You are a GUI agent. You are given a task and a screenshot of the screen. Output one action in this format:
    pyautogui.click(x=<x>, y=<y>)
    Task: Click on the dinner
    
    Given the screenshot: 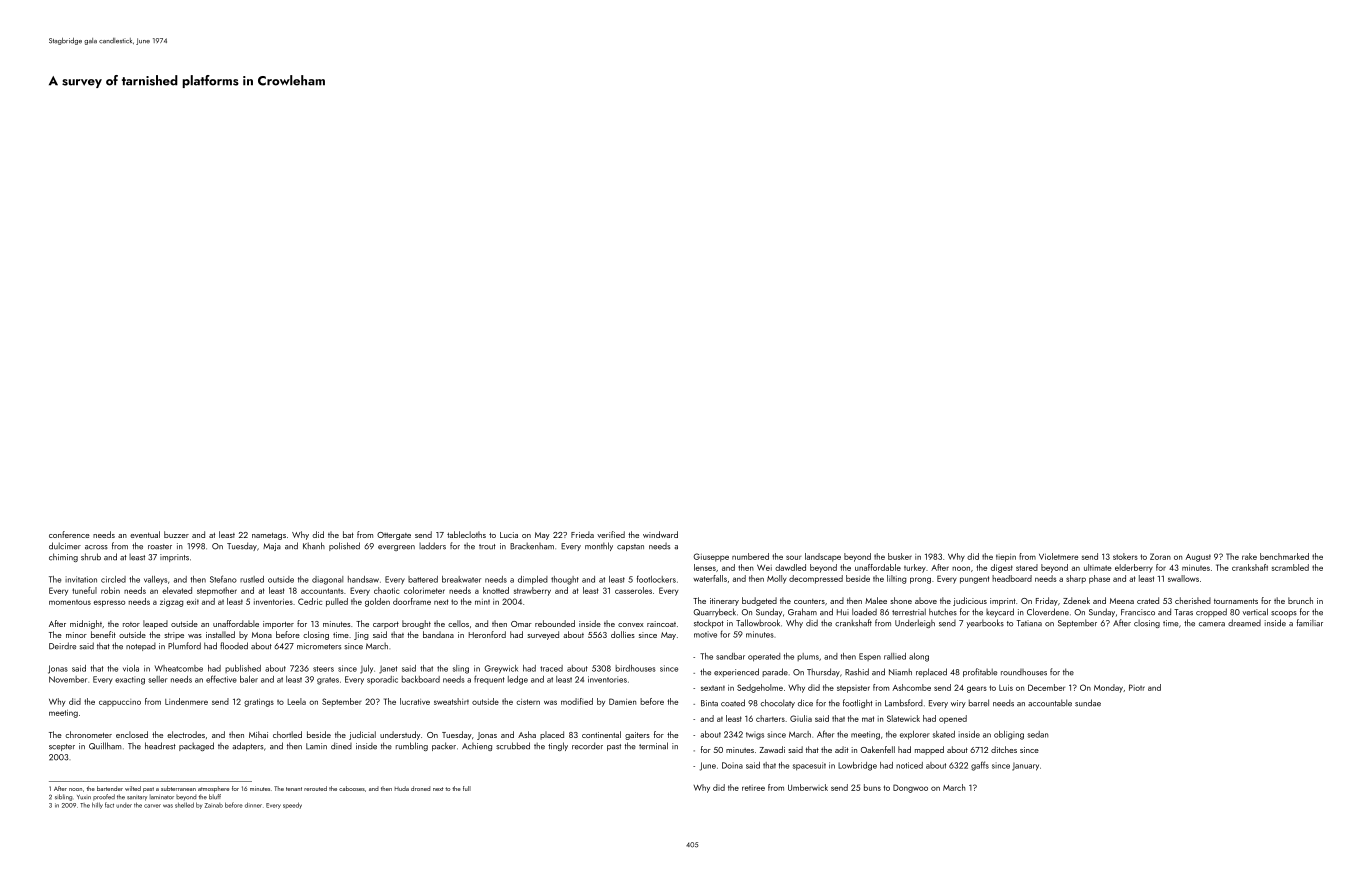 What is the action you would take?
    pyautogui.click(x=253, y=805)
